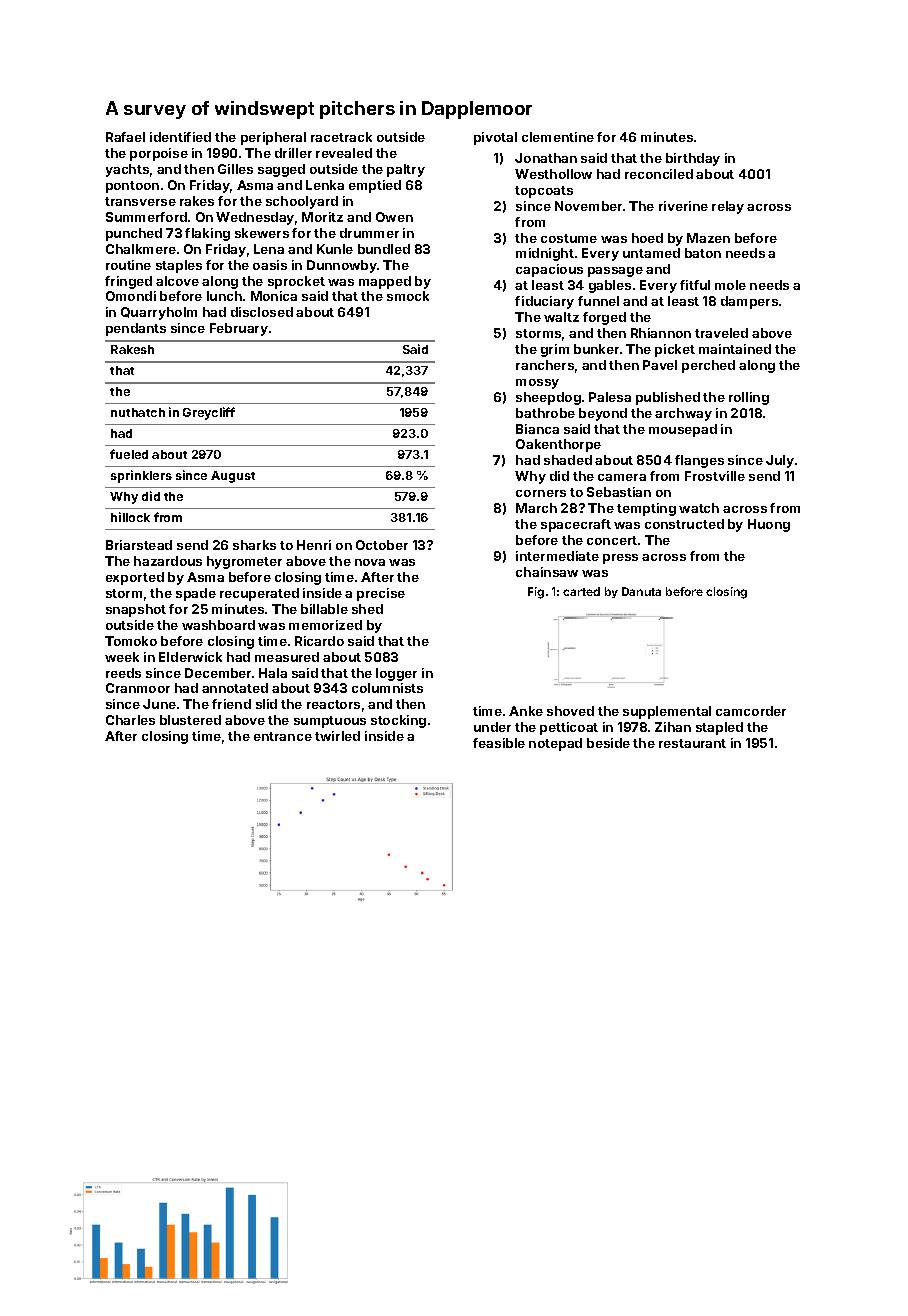 Image resolution: width=908 pixels, height=1316 pixels. I want to click on midnight, so click(545, 254).
